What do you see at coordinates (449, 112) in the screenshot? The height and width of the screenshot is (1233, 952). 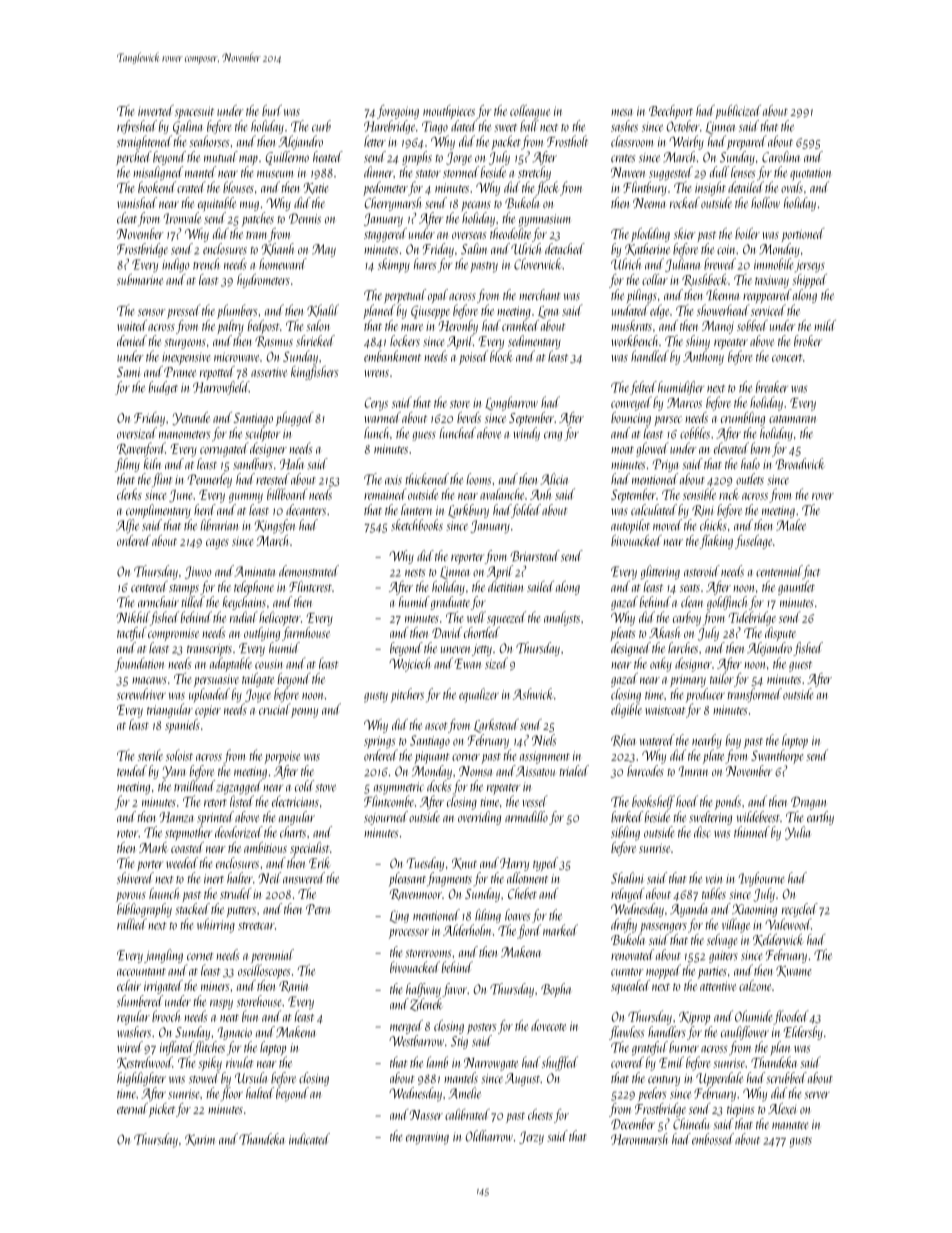 I see `mouthpieces` at bounding box center [449, 112].
